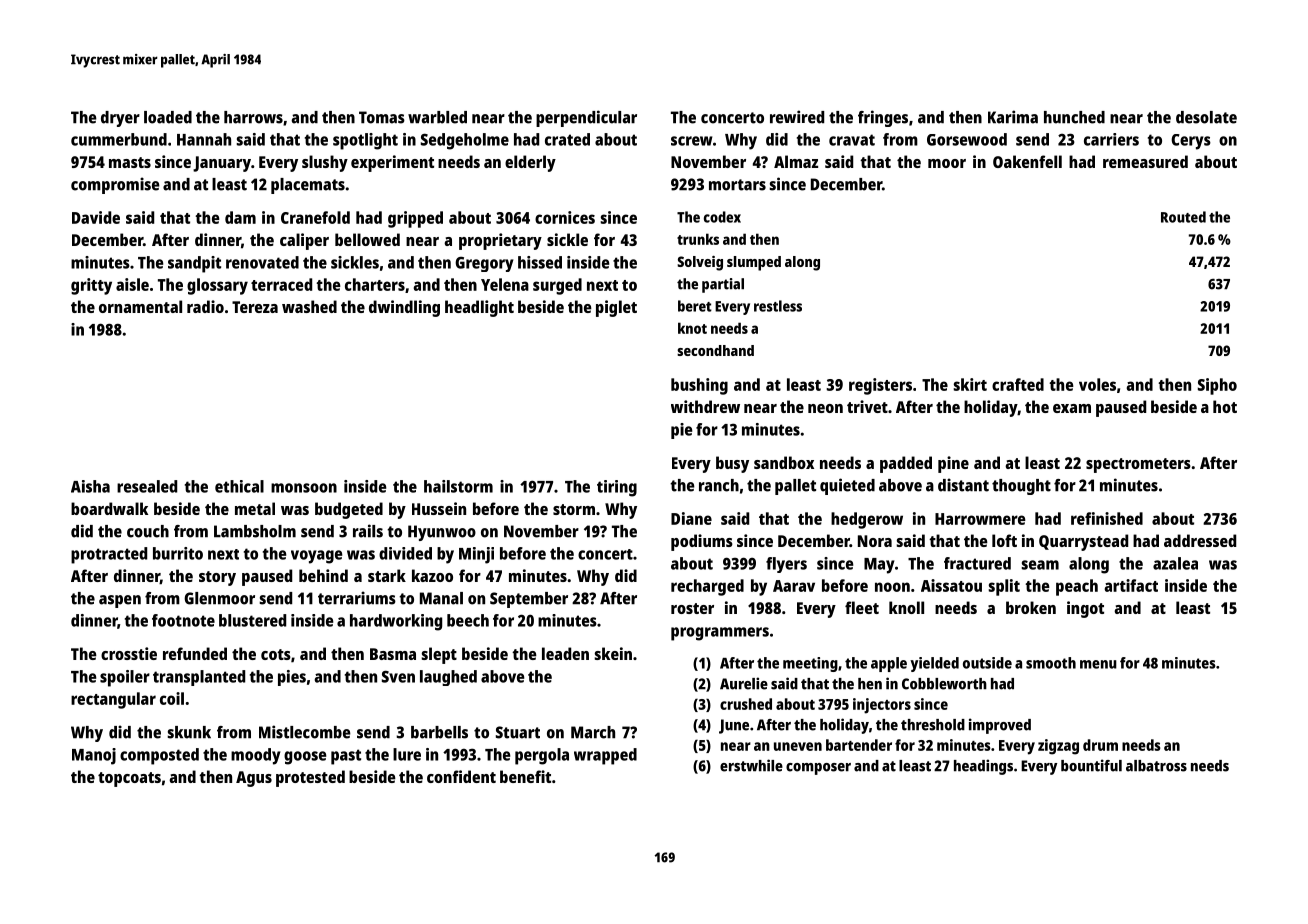 This page has width=1308, height=924. I want to click on spotlight, so click(365, 141).
